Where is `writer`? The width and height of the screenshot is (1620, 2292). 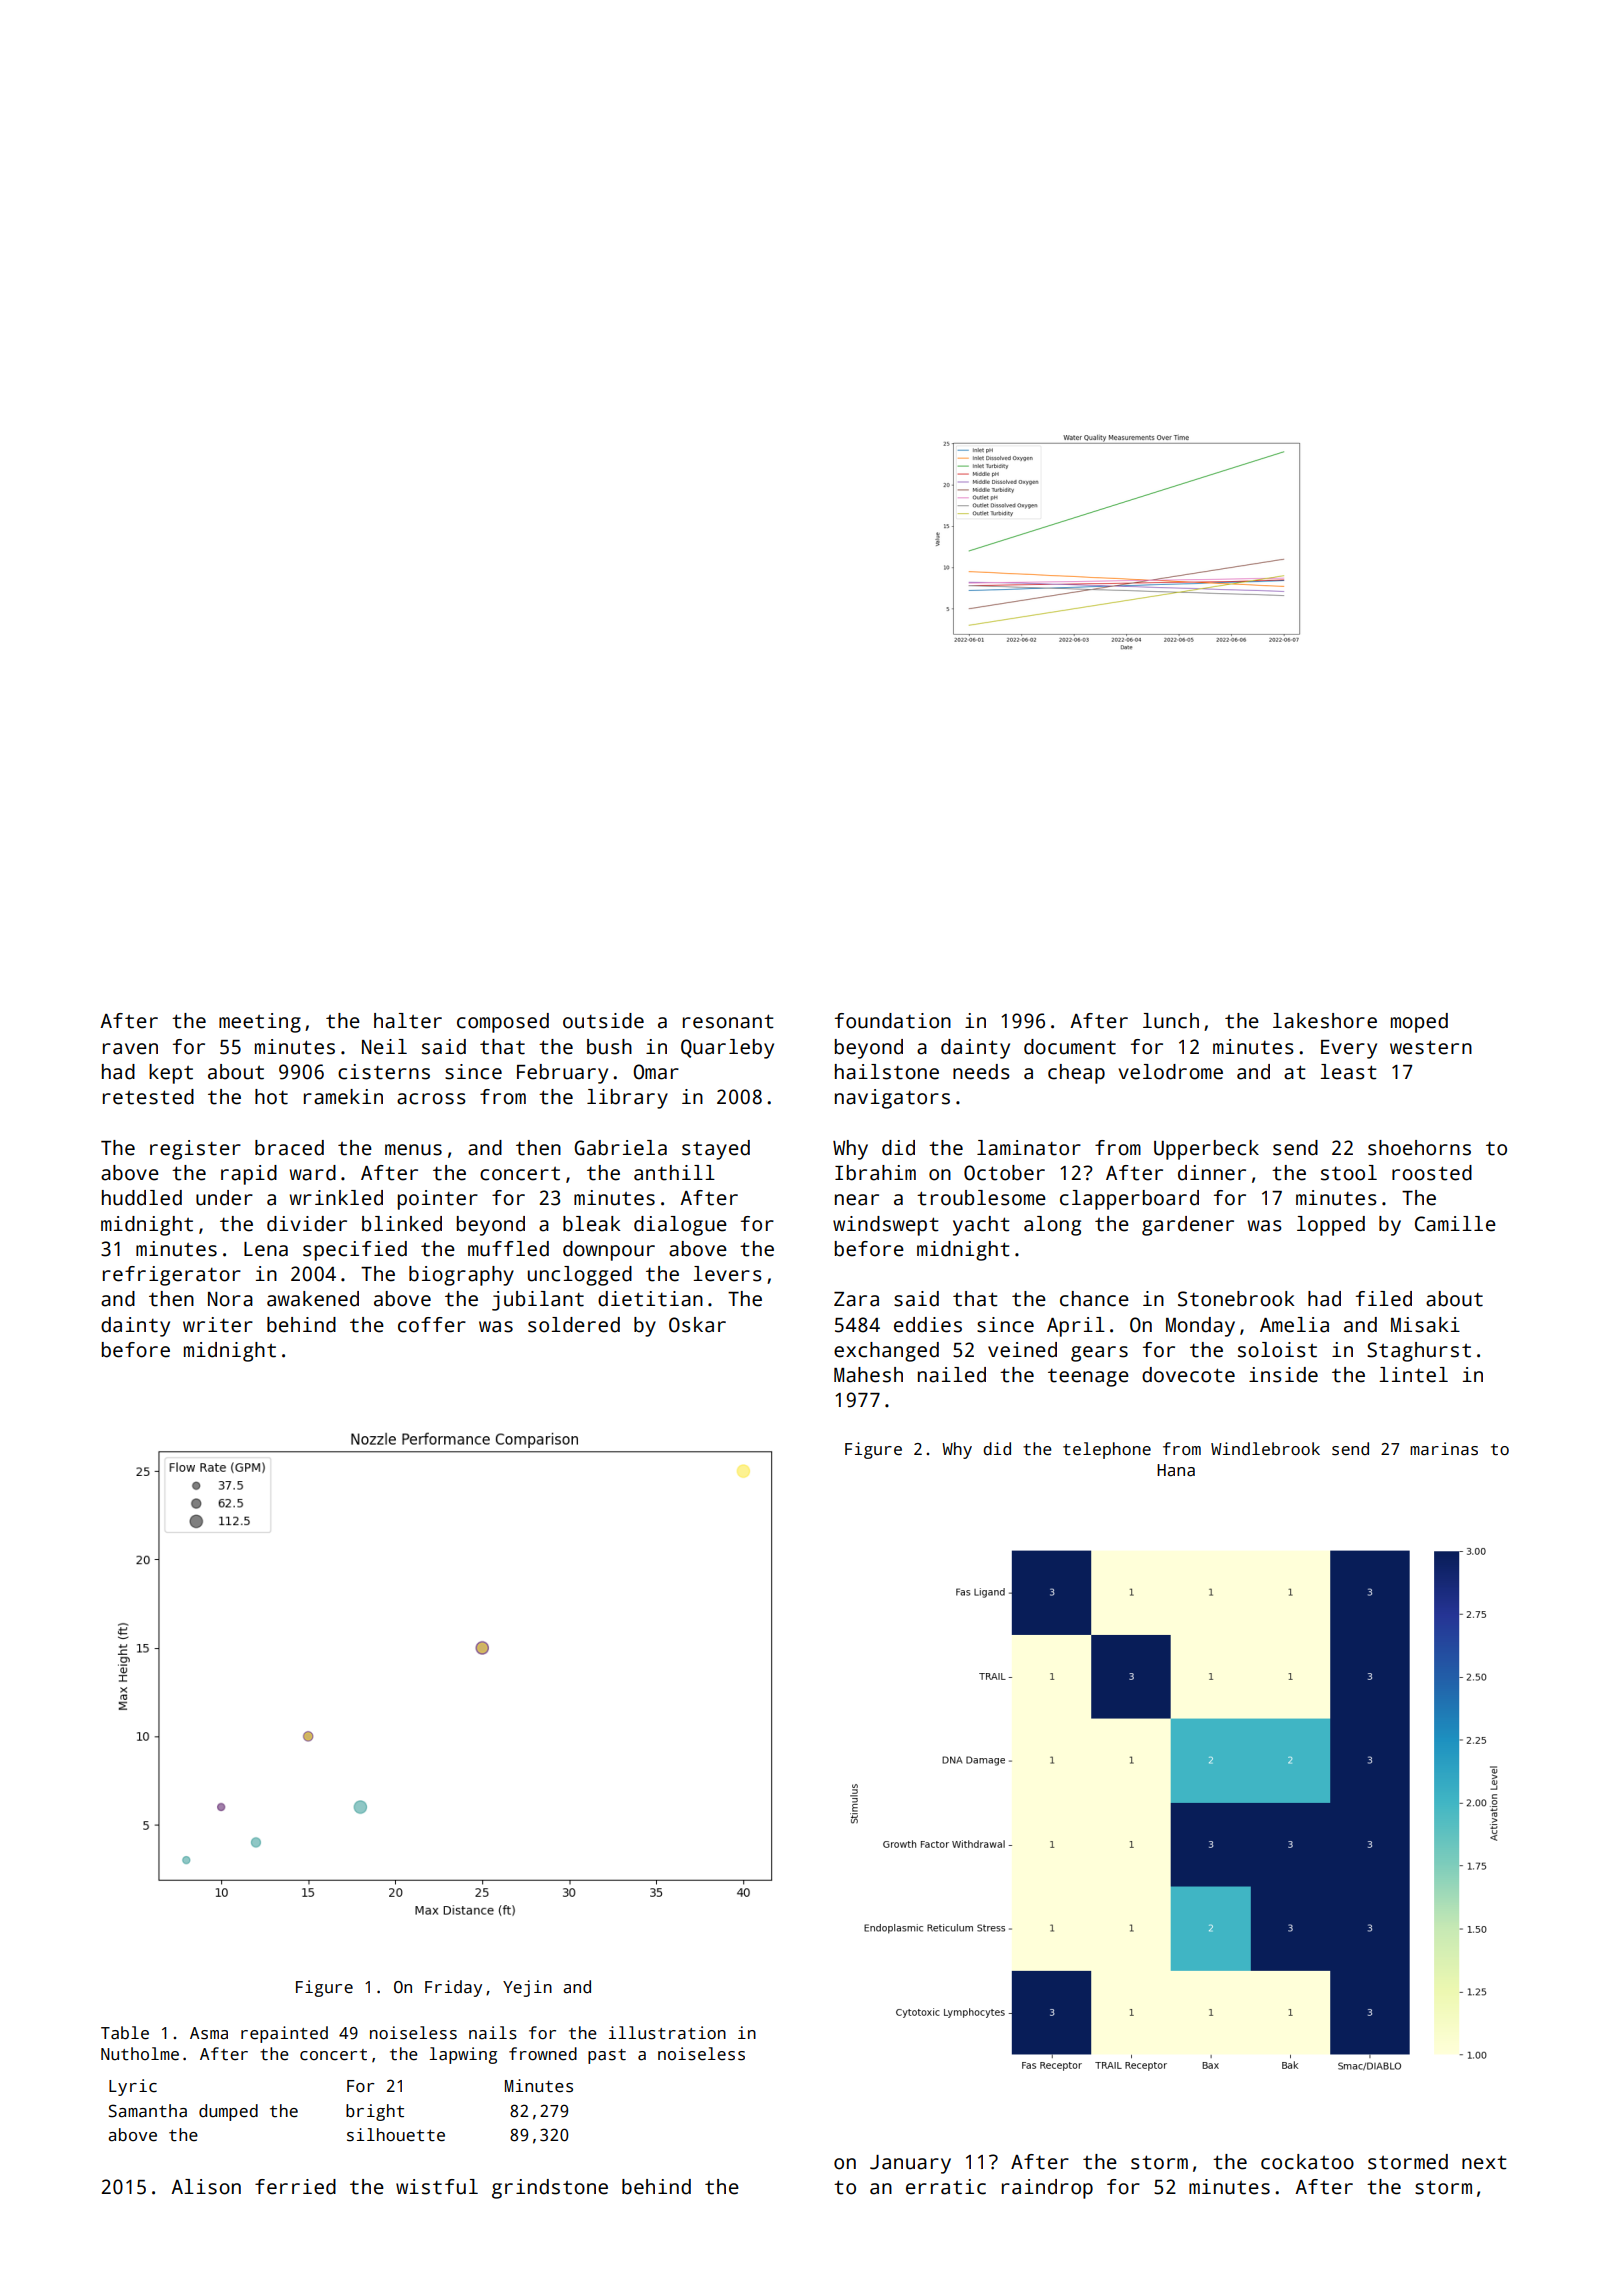
writer is located at coordinates (218, 1325).
